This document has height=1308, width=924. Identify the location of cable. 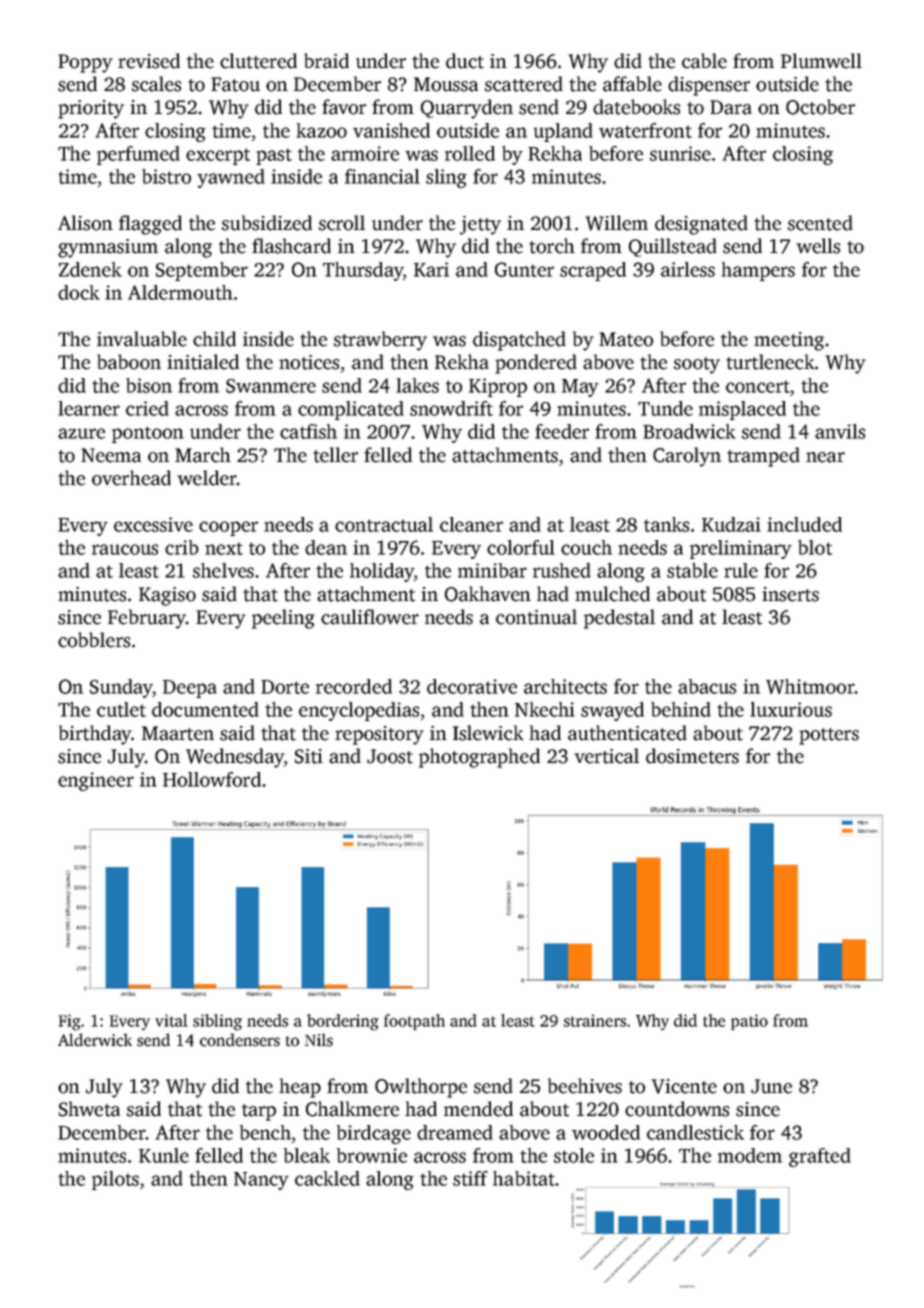
(704, 61).
